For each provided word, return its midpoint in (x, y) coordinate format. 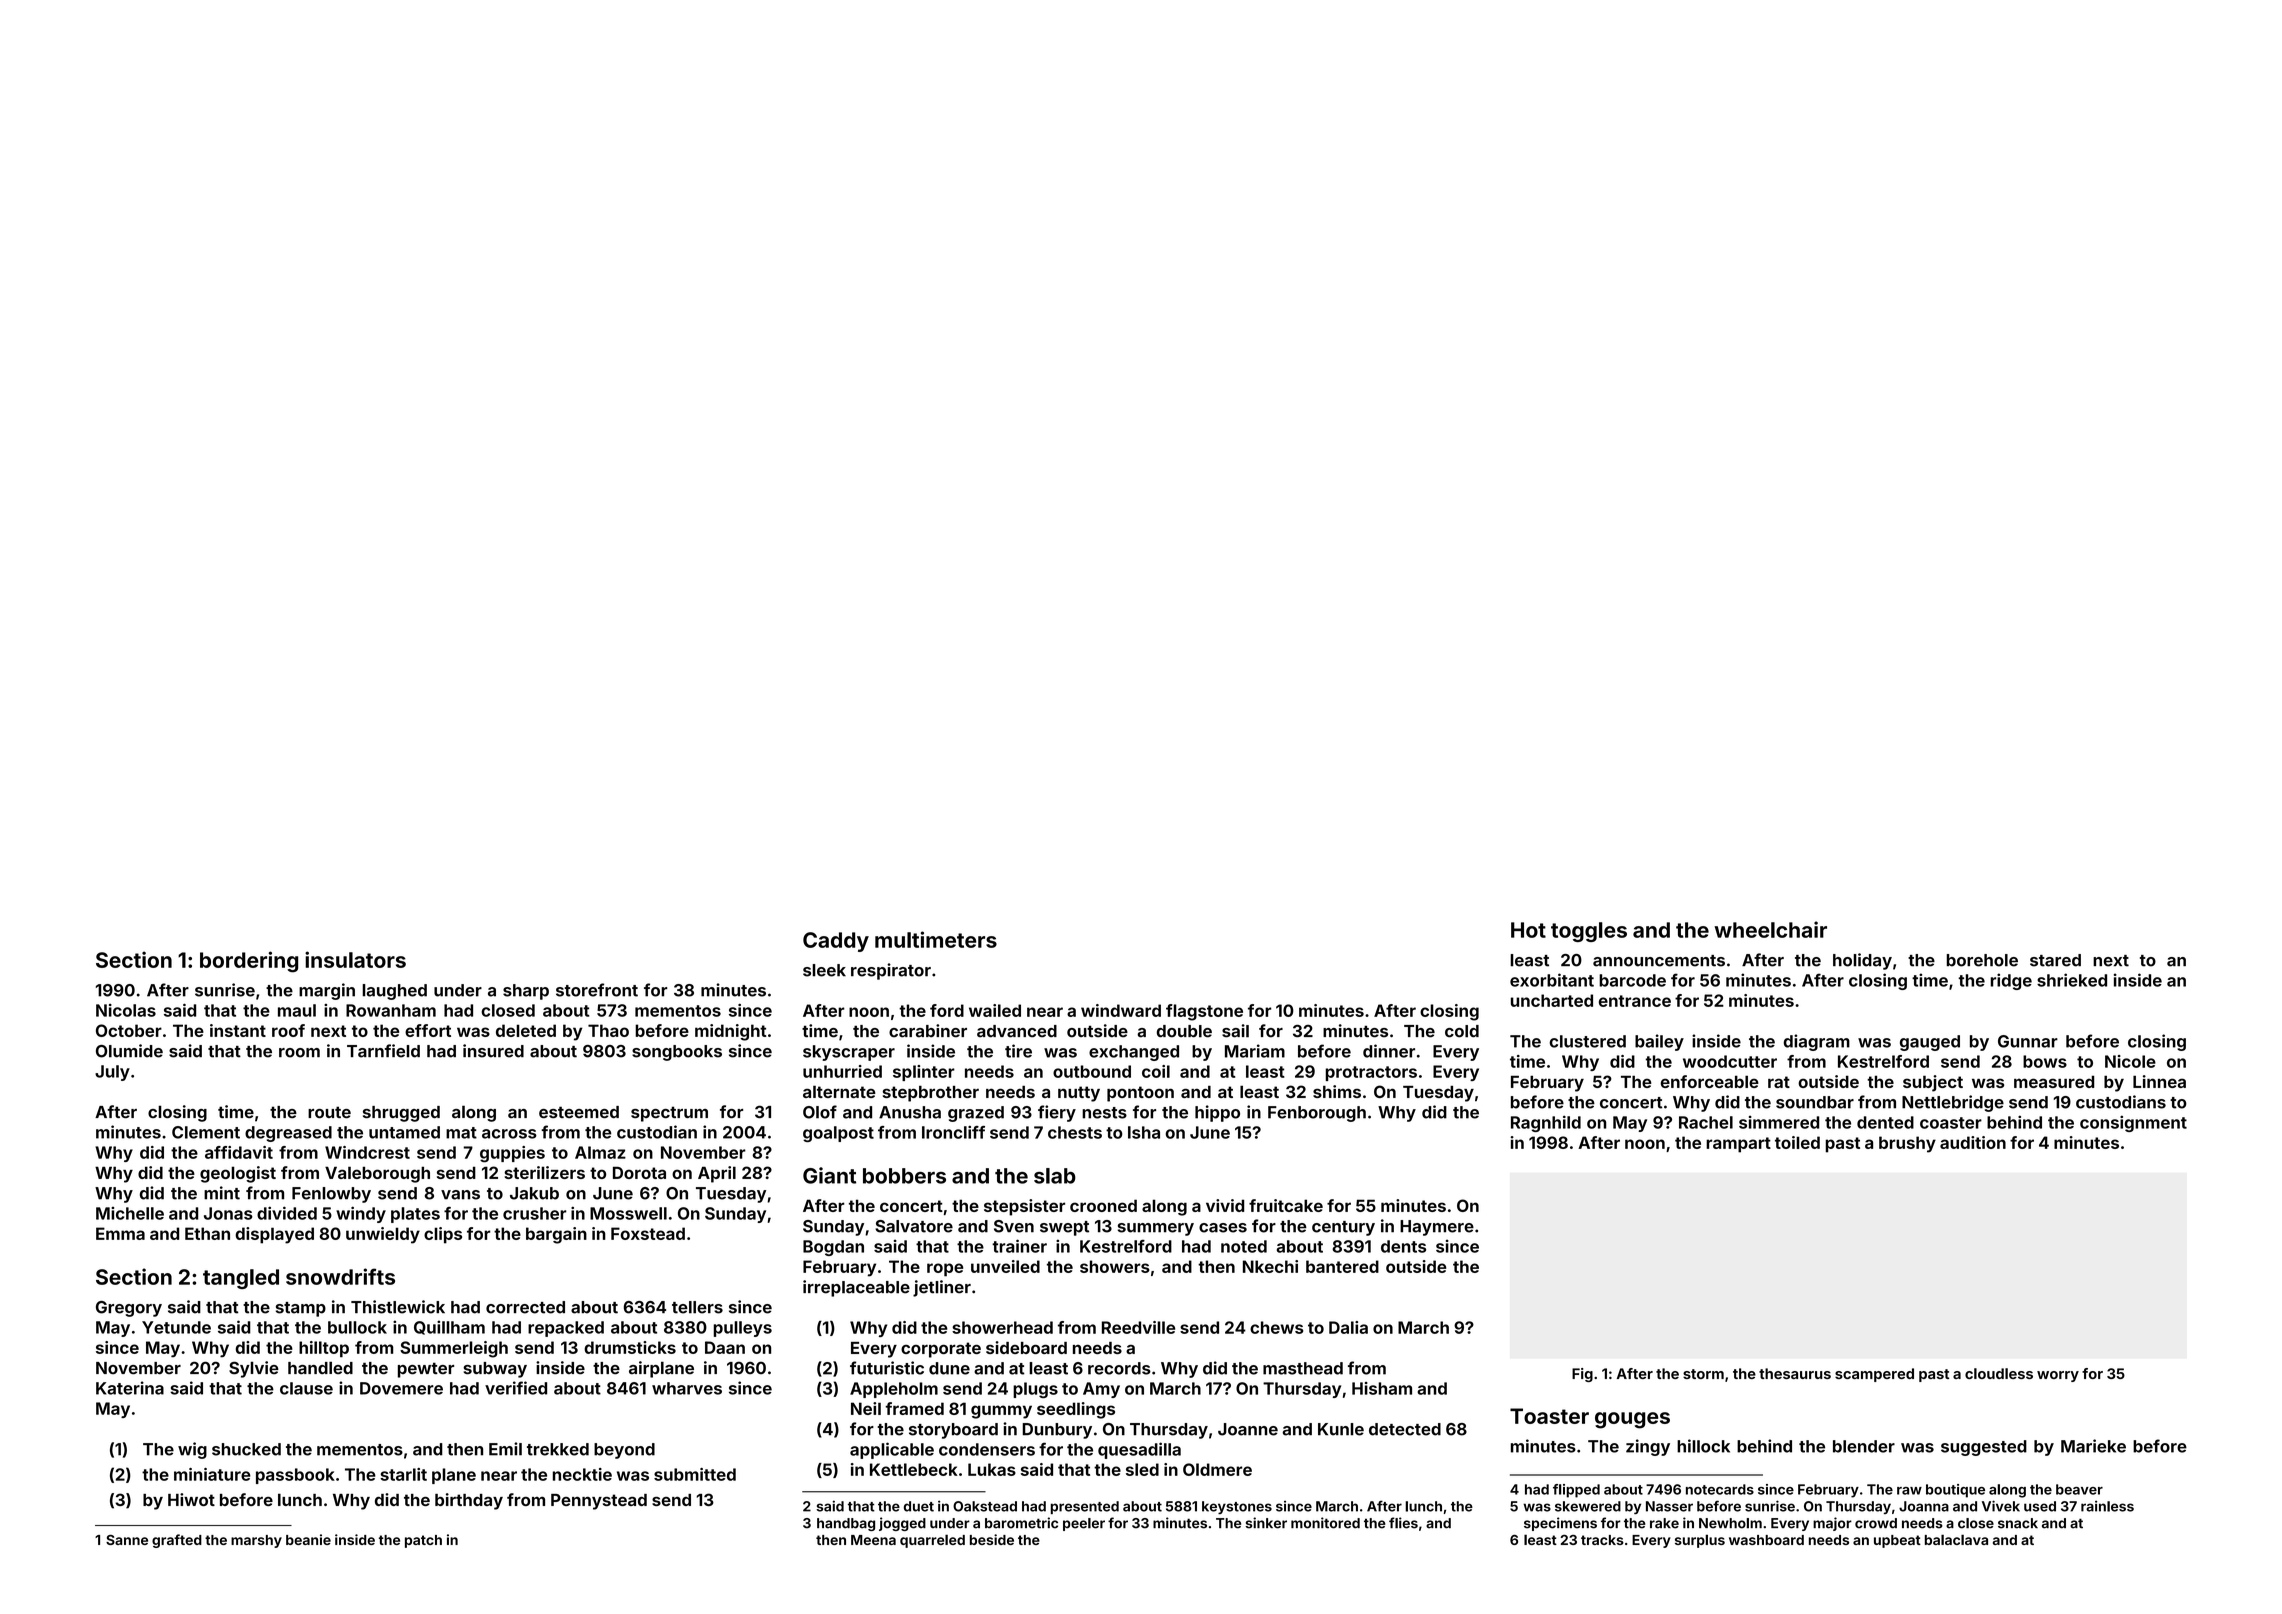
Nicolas (126, 1010)
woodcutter (1730, 1061)
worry (2058, 1376)
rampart (1738, 1145)
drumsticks (630, 1347)
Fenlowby (331, 1195)
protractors (1371, 1073)
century (1343, 1228)
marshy (256, 1541)
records (1119, 1368)
